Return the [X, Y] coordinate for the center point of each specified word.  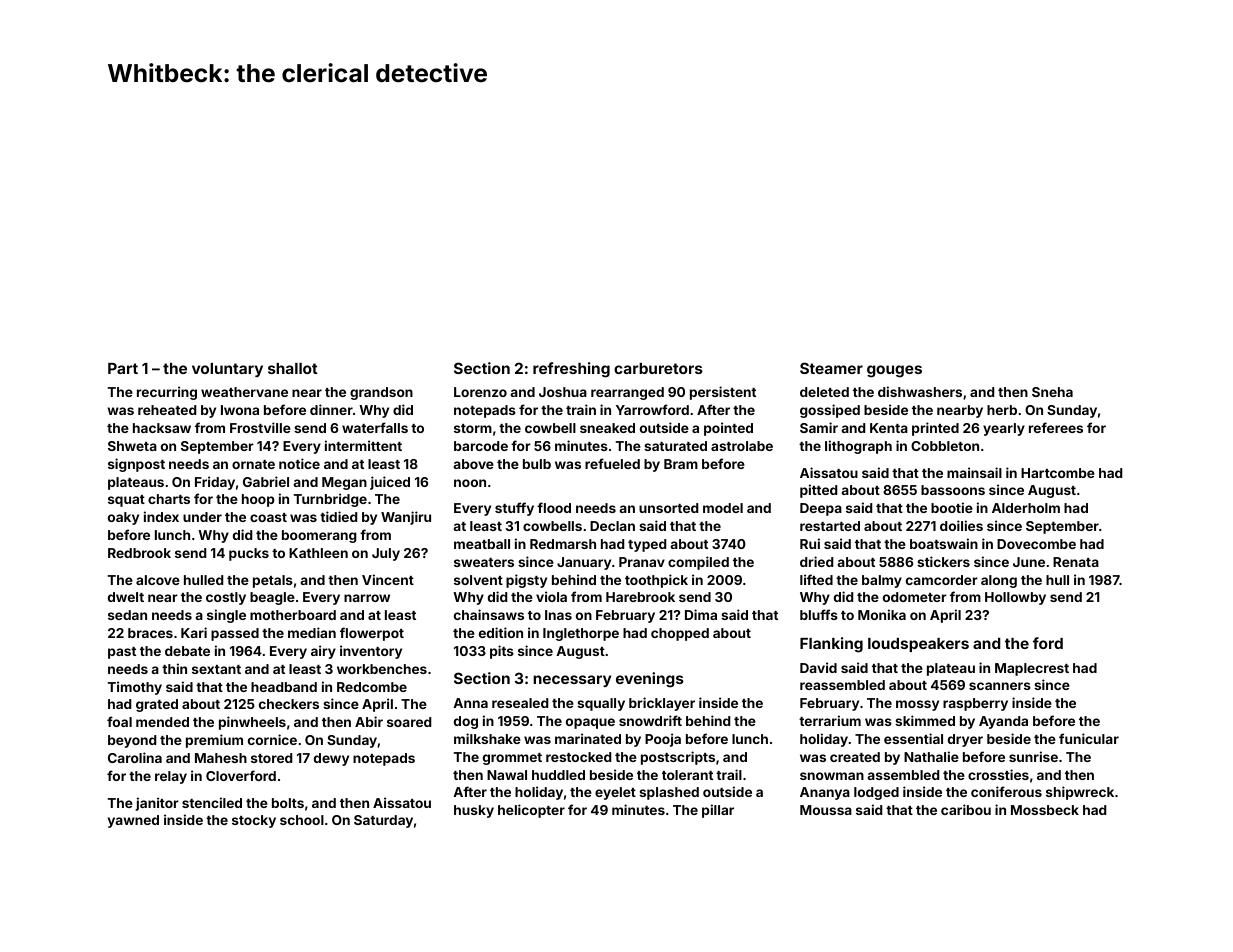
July [386, 554]
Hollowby [1015, 598]
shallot [293, 368]
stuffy [514, 509]
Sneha [1052, 392]
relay [171, 777]
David [818, 667]
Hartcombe [1058, 473]
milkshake [487, 738]
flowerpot [372, 634]
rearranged [627, 393]
